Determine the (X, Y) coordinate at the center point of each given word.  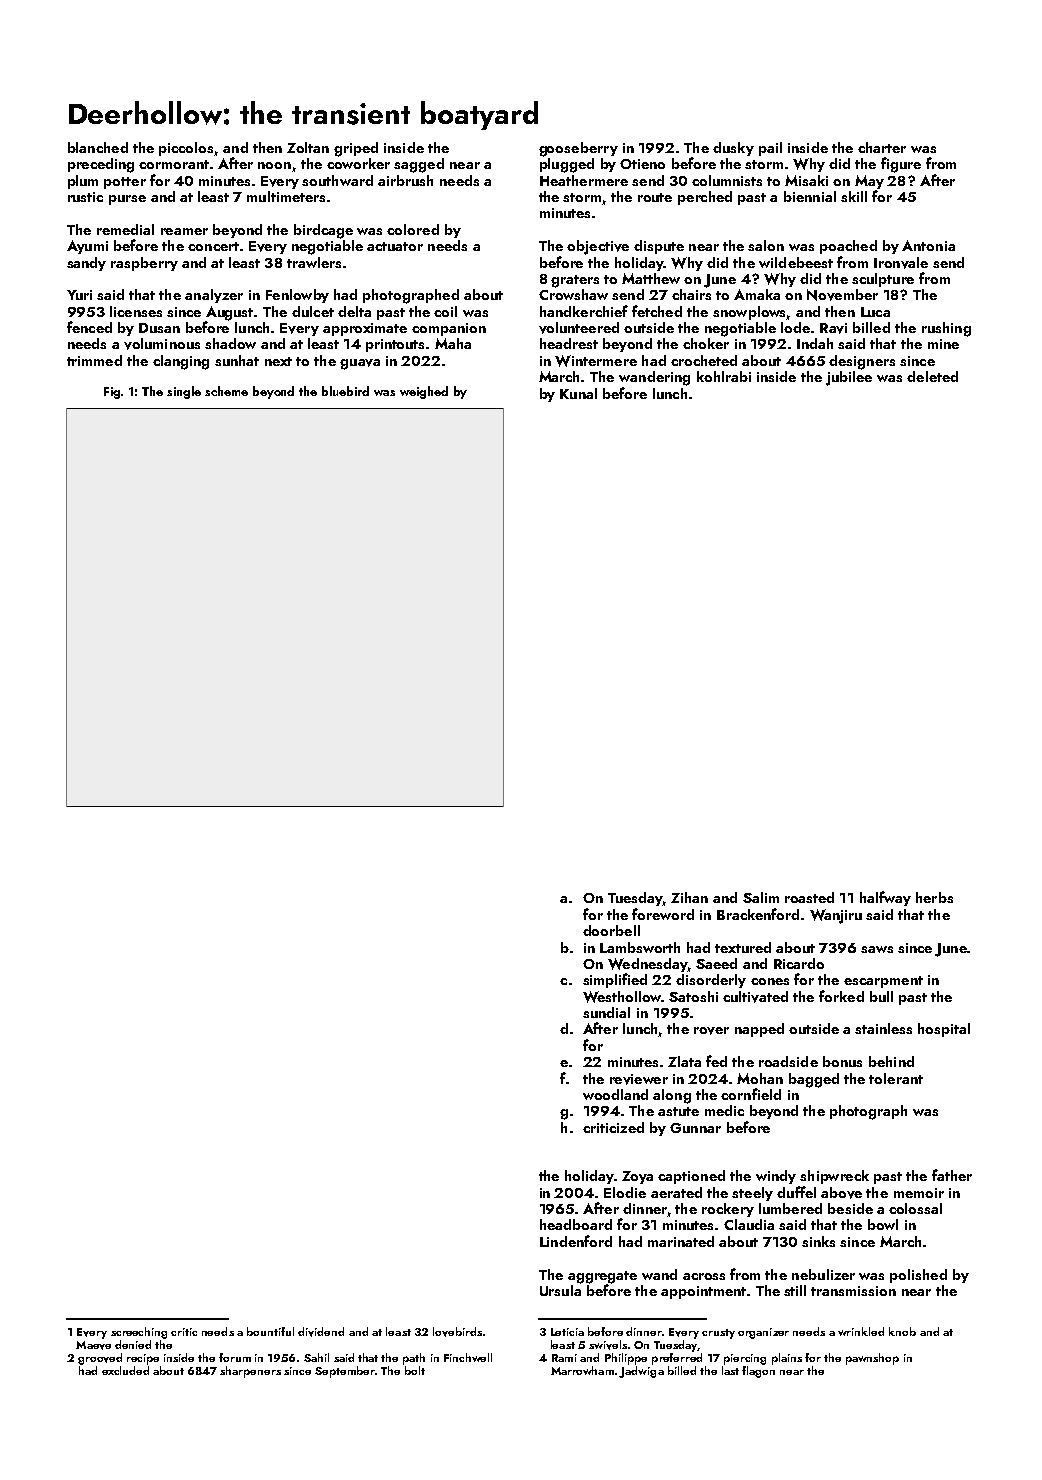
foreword (663, 914)
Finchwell (468, 1357)
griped (356, 149)
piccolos (186, 149)
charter (882, 147)
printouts (395, 345)
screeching (139, 1333)
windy (776, 1177)
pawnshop (872, 1359)
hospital (944, 1030)
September (345, 1372)
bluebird (345, 391)
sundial (606, 1012)
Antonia (928, 245)
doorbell (611, 930)
